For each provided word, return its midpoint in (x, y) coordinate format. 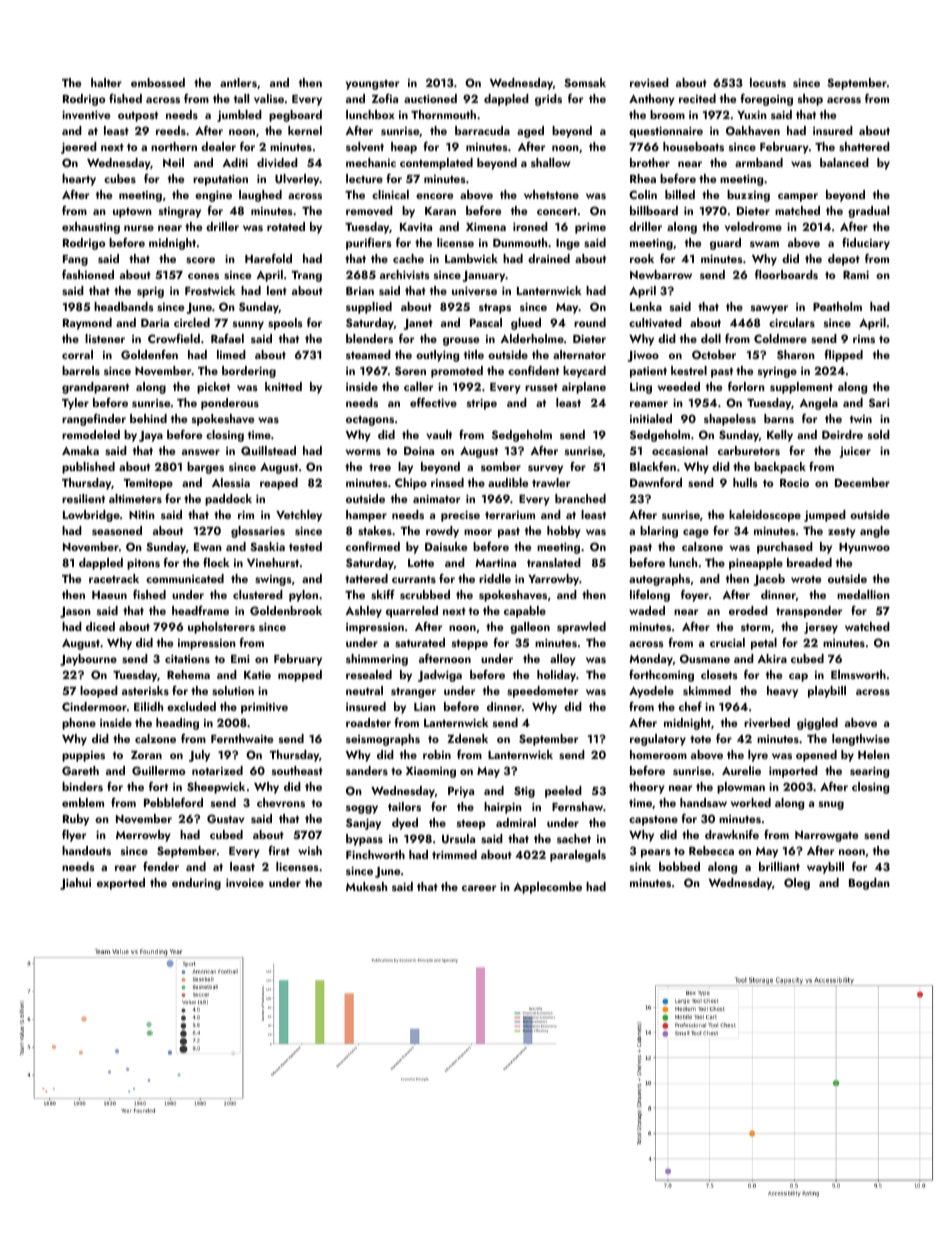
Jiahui (75, 884)
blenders (369, 338)
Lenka (646, 306)
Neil (173, 162)
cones (203, 276)
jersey (821, 628)
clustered (258, 594)
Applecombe (547, 888)
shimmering (377, 660)
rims (864, 339)
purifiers (369, 243)
